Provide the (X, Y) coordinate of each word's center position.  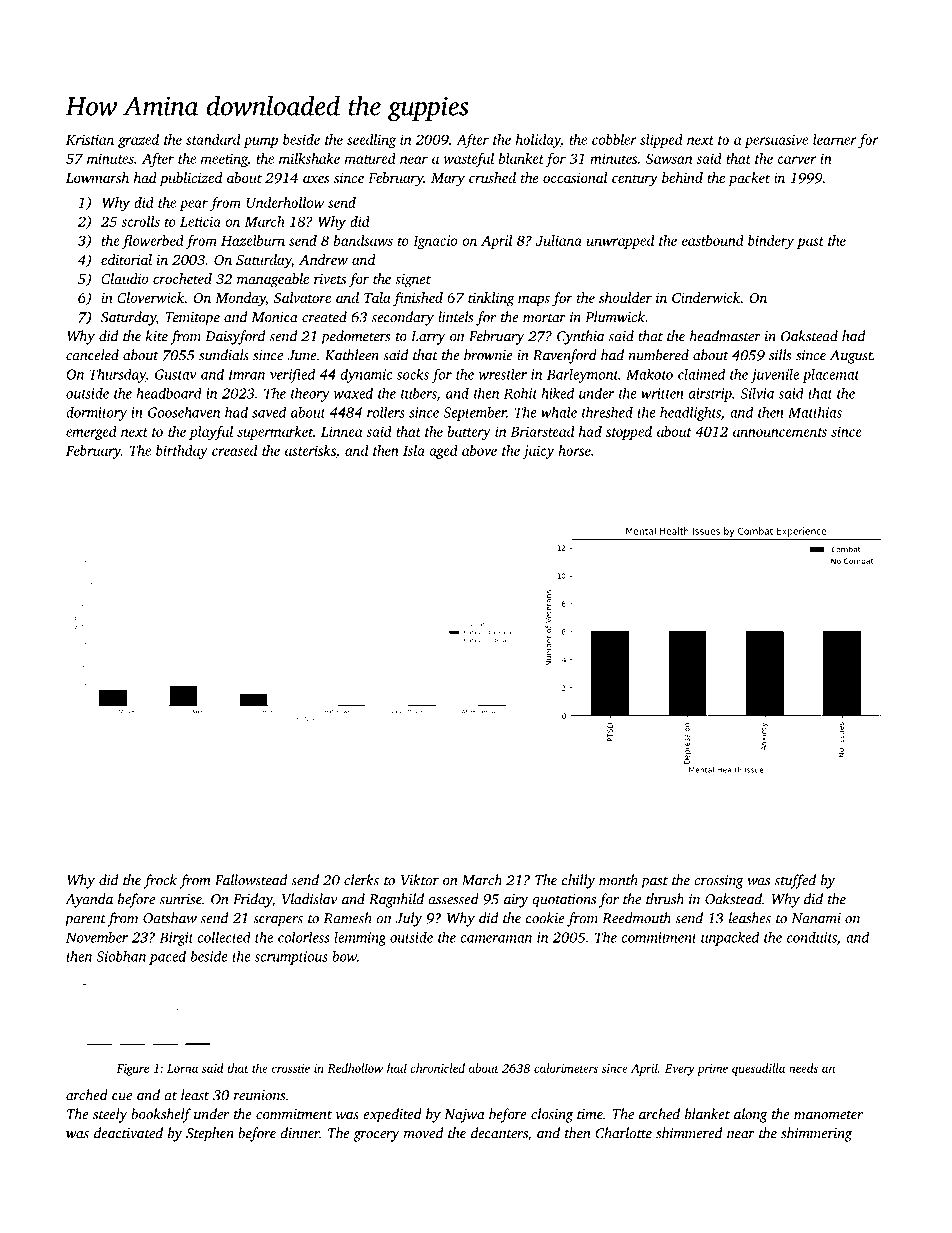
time (590, 1114)
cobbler (614, 139)
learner (835, 139)
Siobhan (121, 956)
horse (574, 450)
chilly (578, 881)
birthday (182, 452)
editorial (126, 259)
